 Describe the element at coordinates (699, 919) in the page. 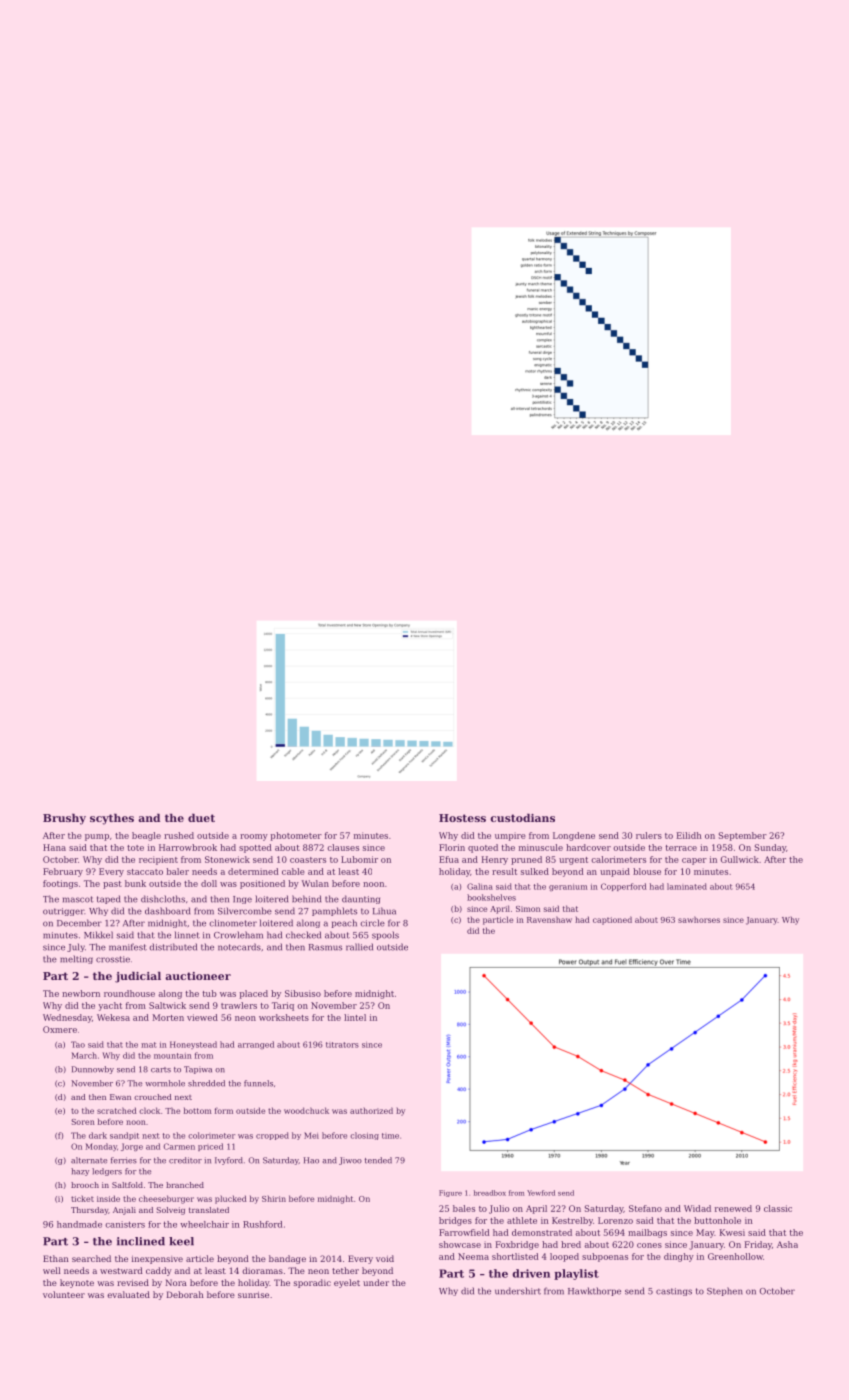

I see `sawhorses` at that location.
